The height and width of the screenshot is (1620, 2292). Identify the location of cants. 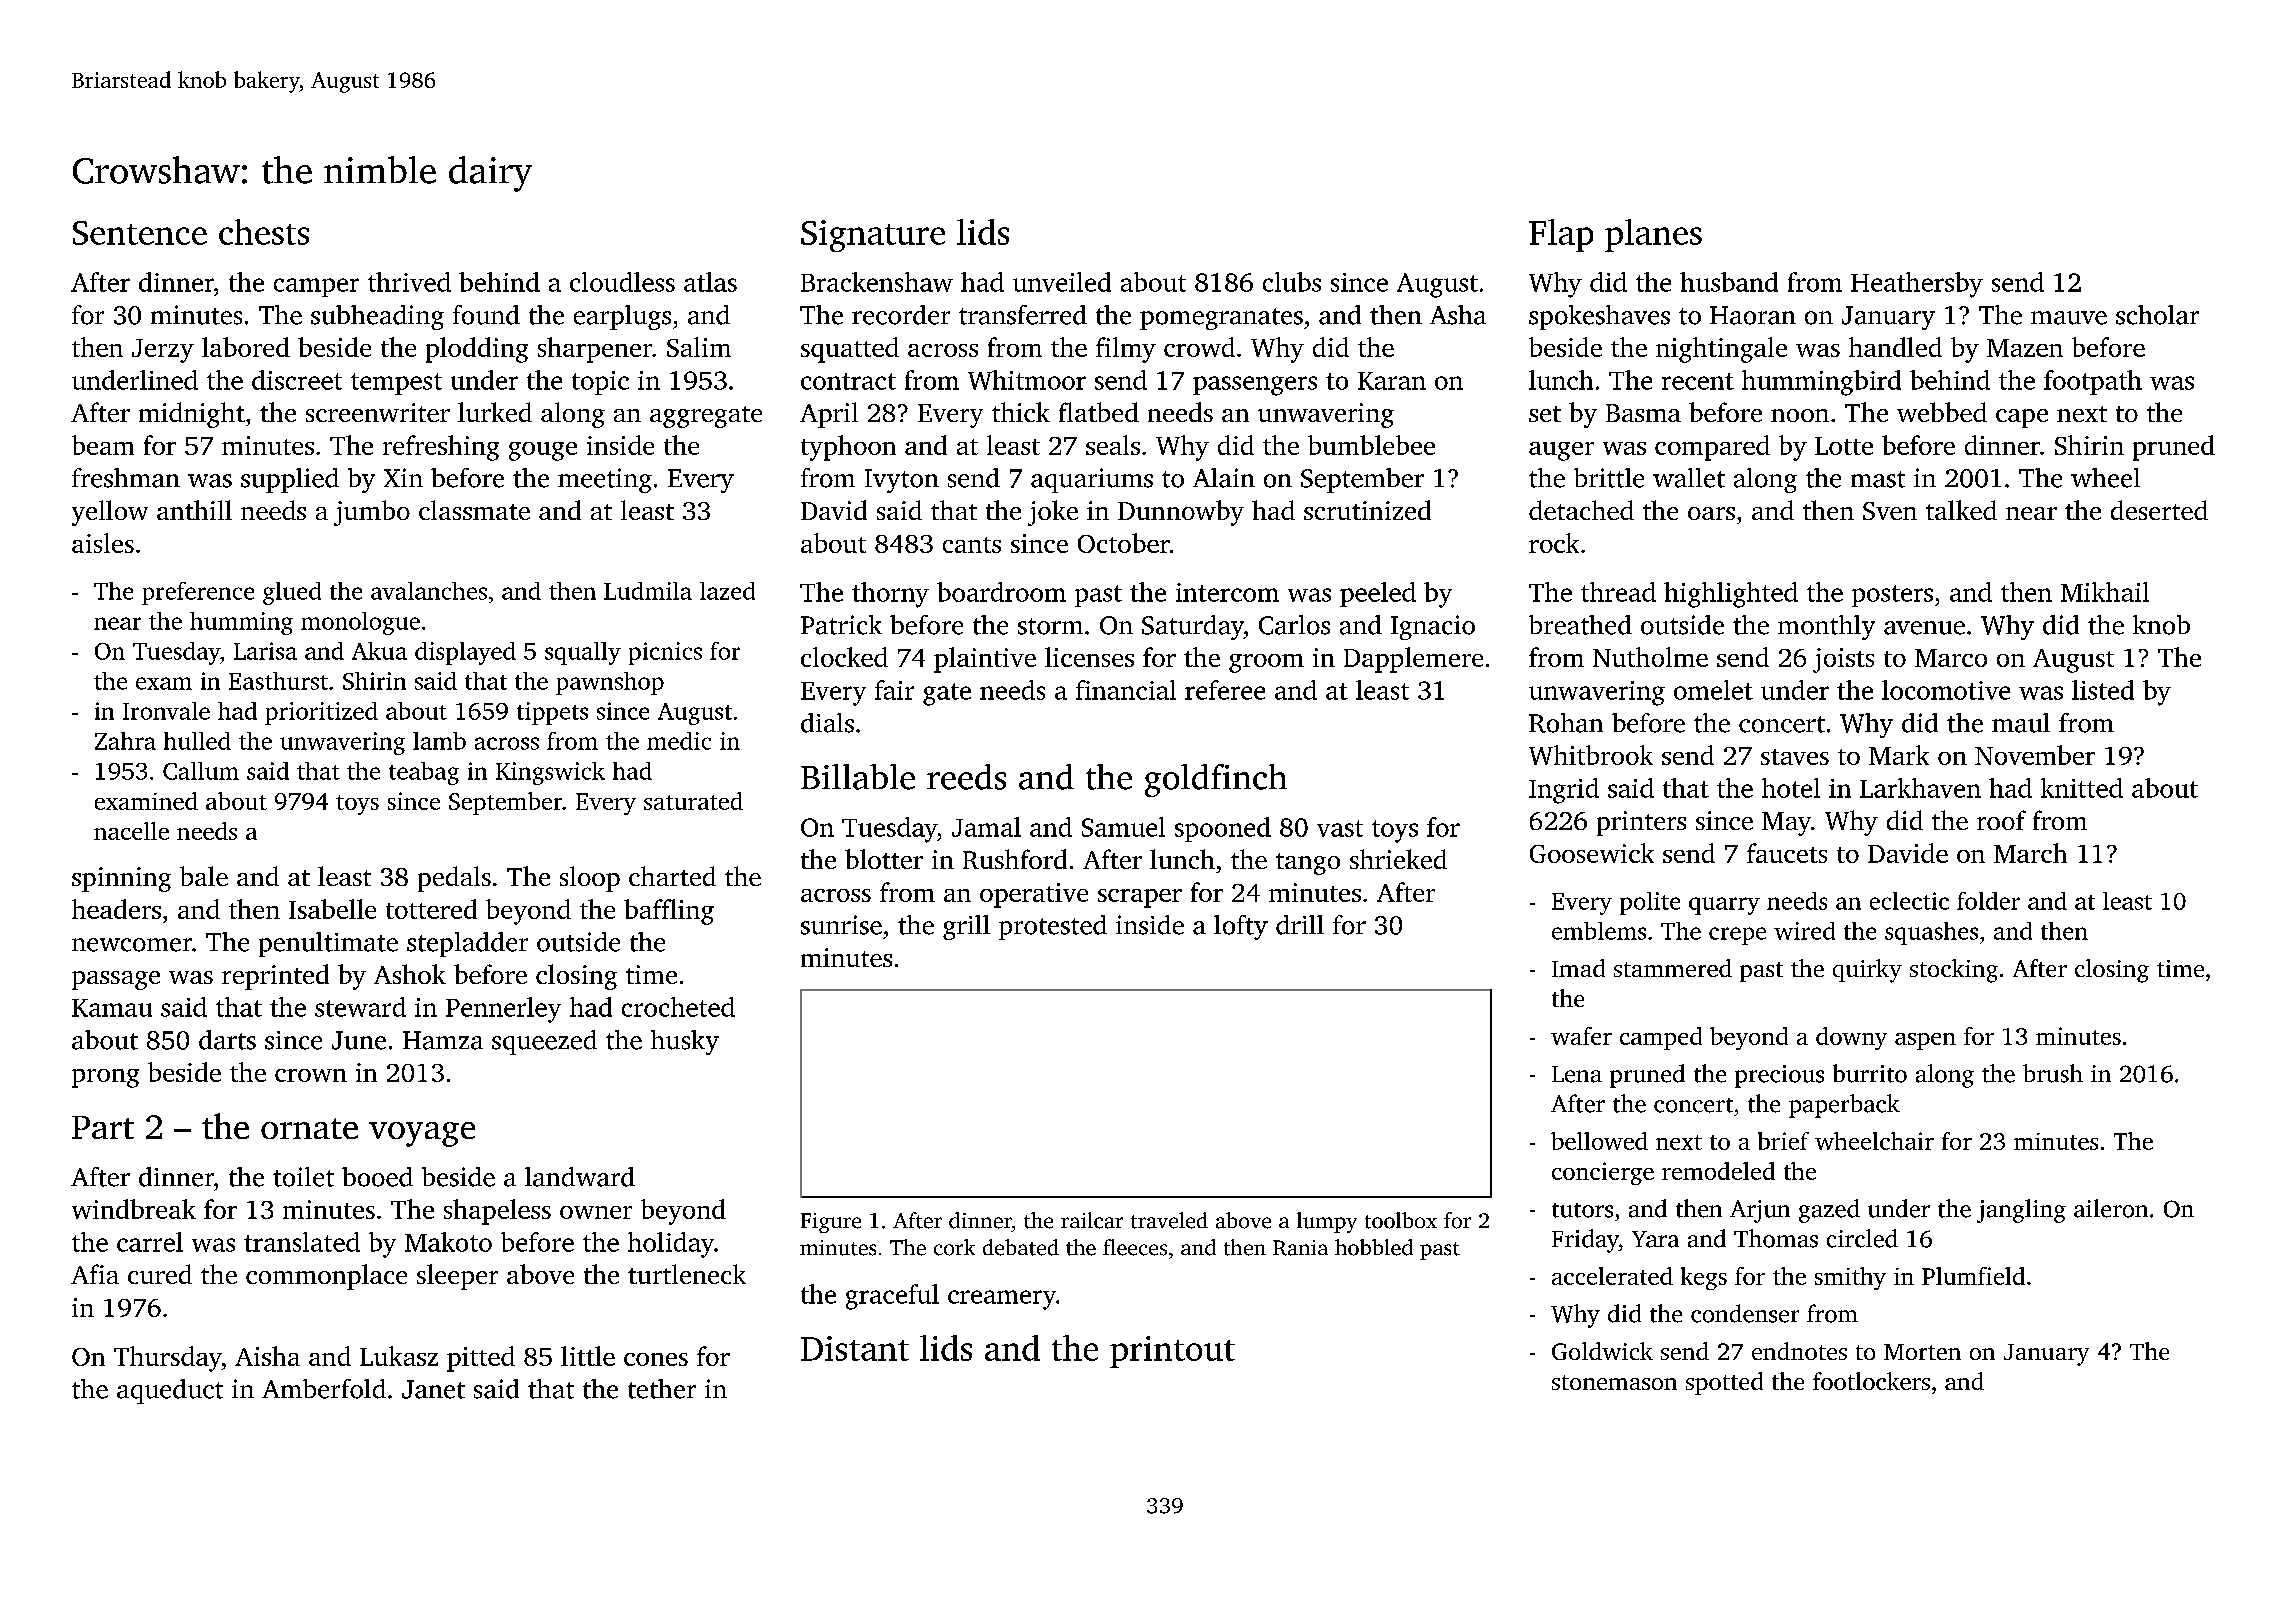
(972, 545).
